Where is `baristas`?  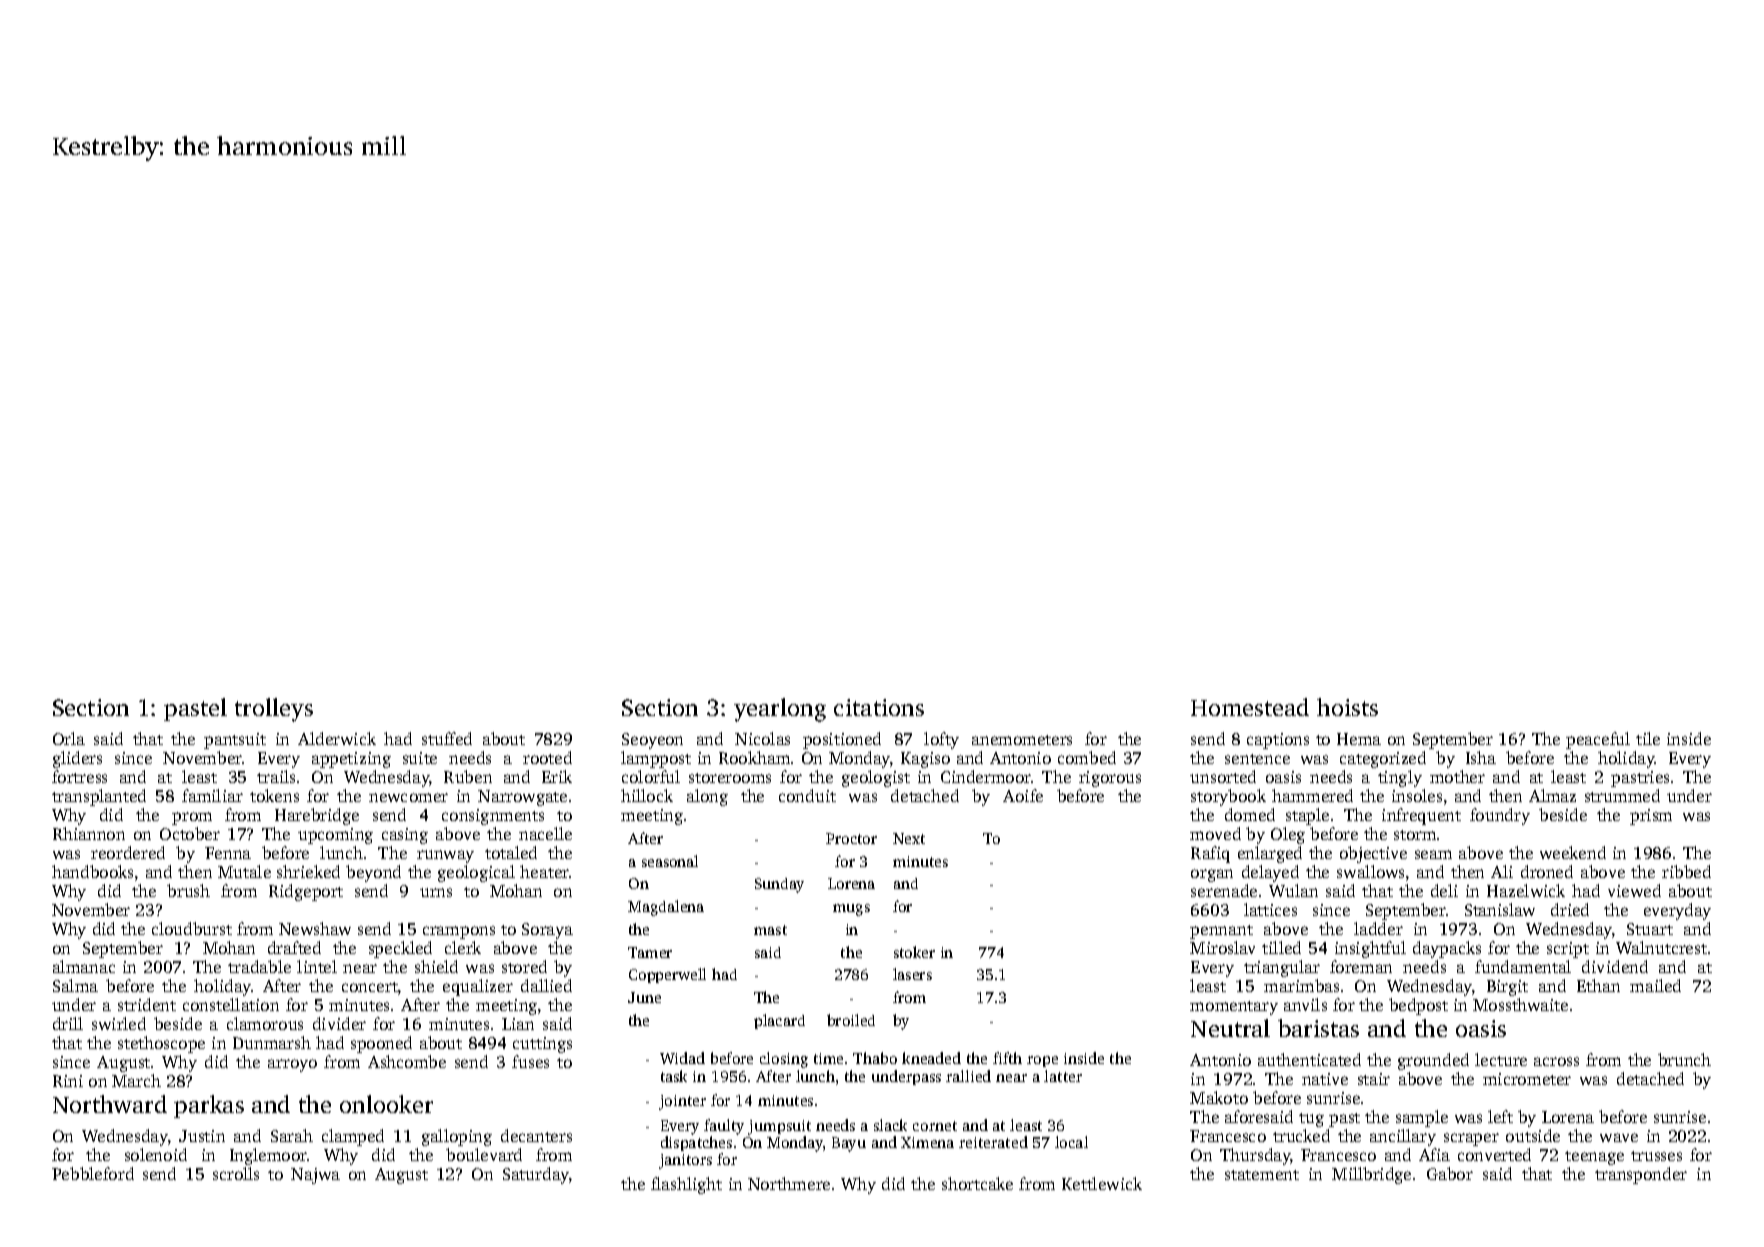
baristas is located at coordinates (1318, 1028).
